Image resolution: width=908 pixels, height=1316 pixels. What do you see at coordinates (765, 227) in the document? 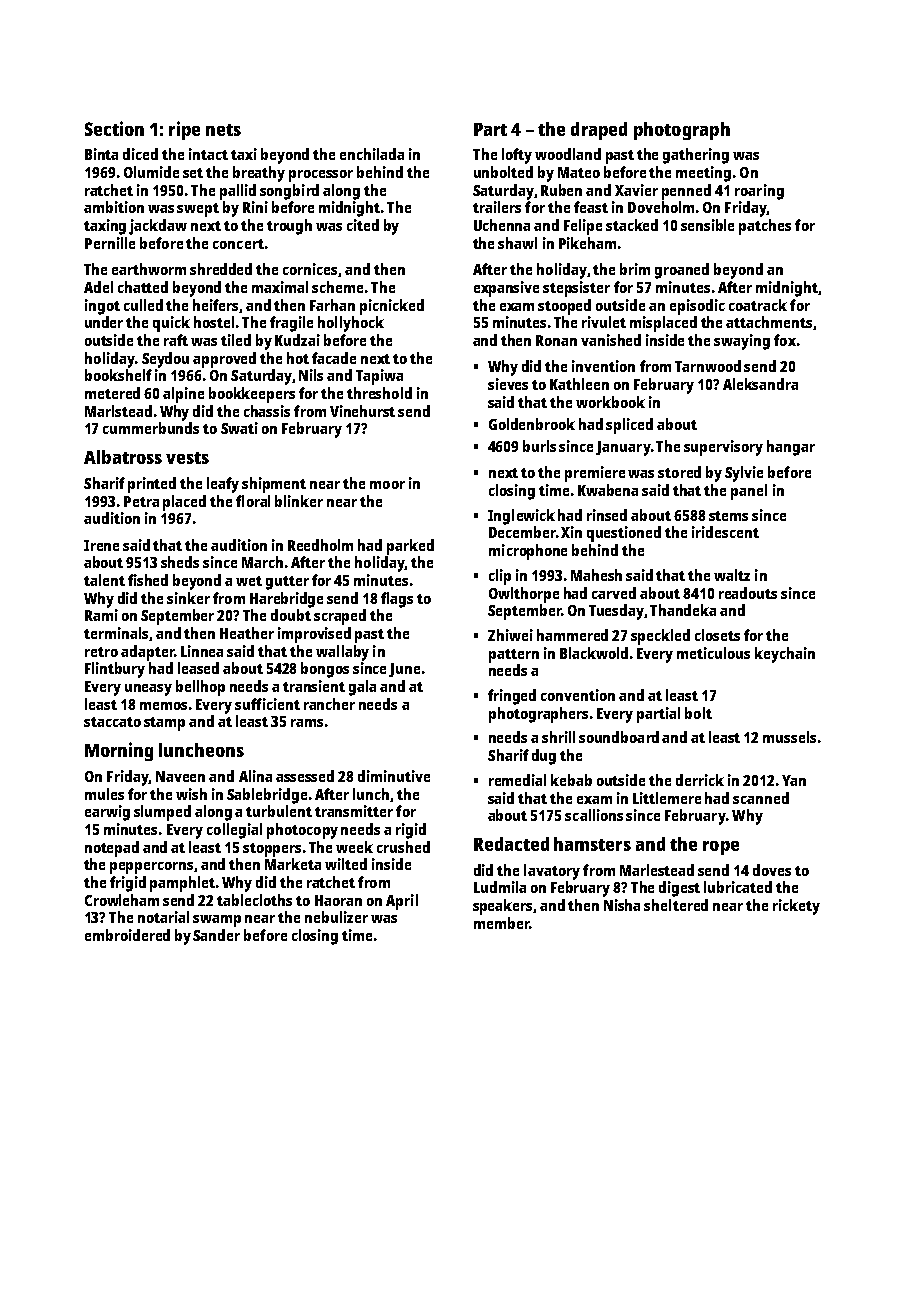
I see `patches` at bounding box center [765, 227].
